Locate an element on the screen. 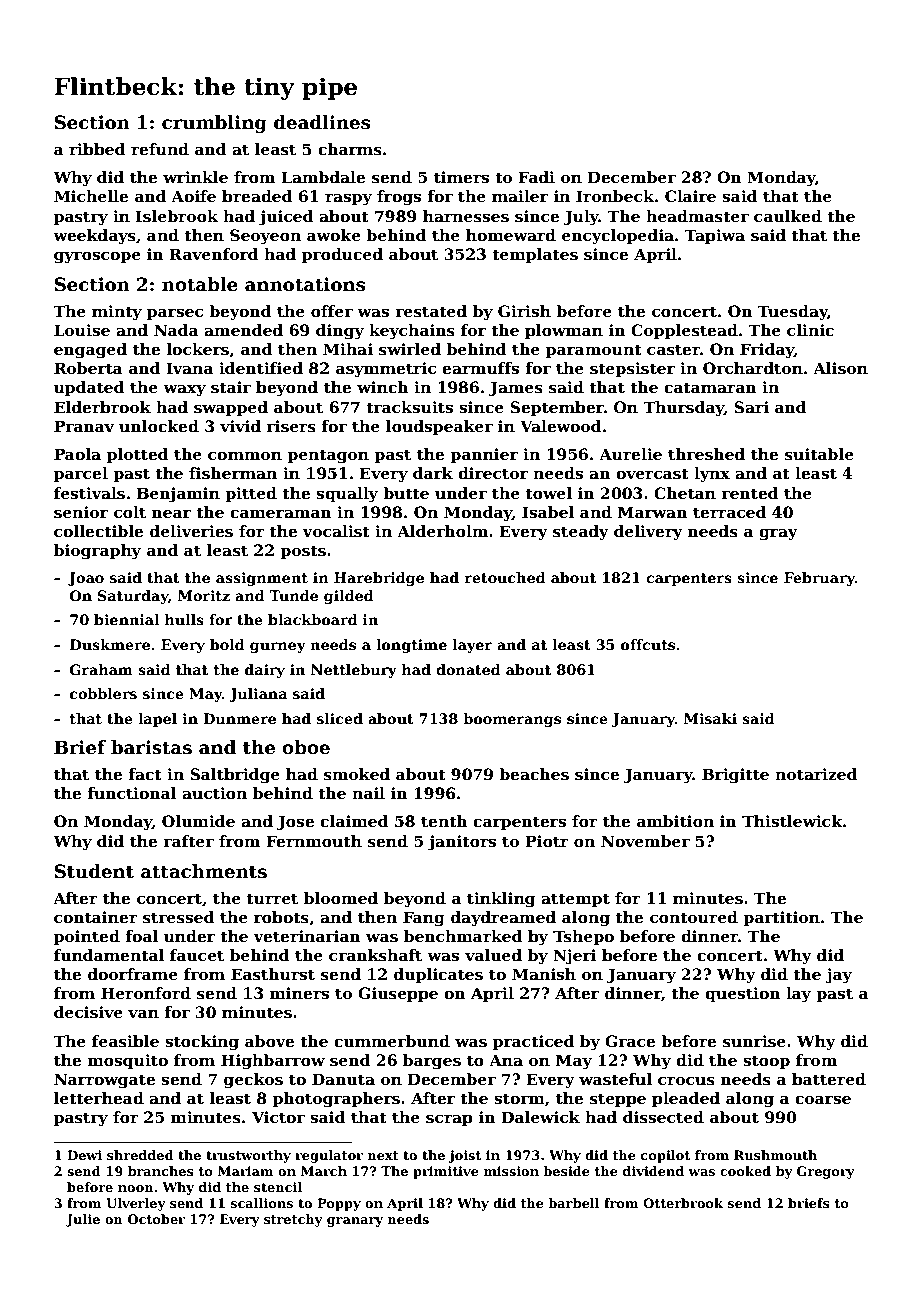  Graham is located at coordinates (101, 669).
